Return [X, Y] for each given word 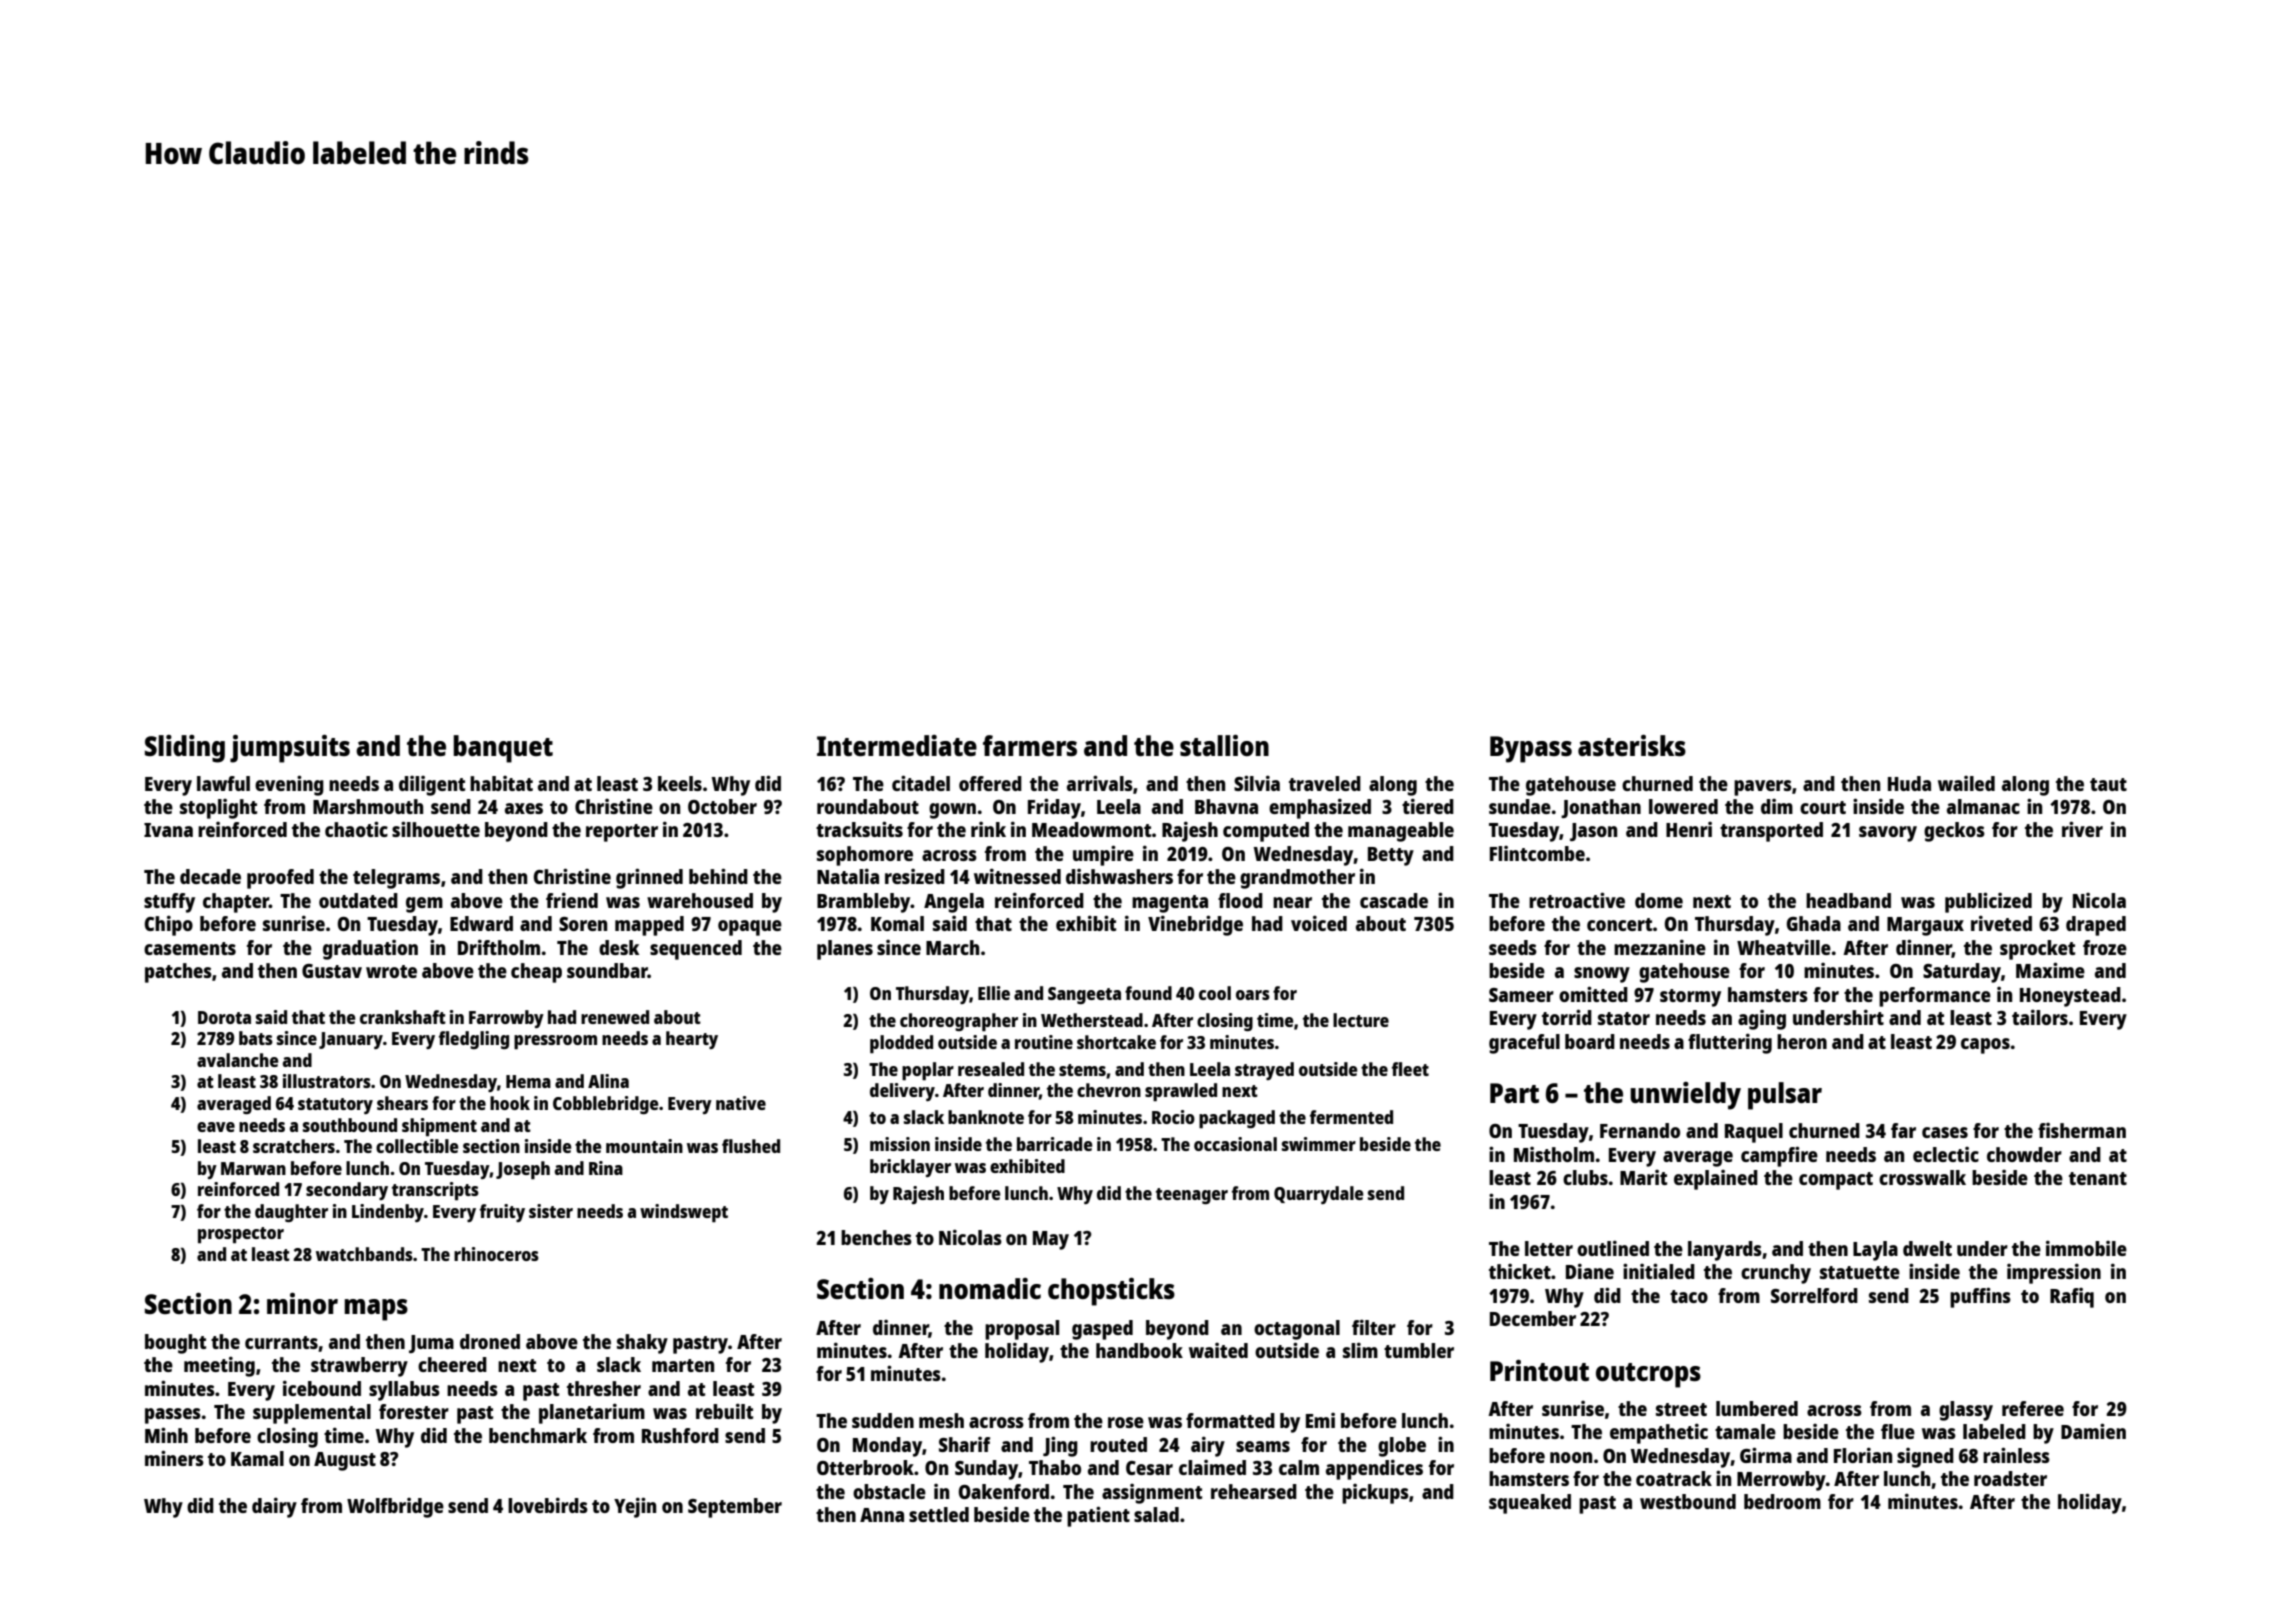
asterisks [1632, 745]
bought [175, 1344]
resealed [991, 1069]
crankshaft [403, 1017]
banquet [503, 749]
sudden [883, 1420]
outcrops [1648, 1375]
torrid [1567, 1017]
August [345, 1461]
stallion [1224, 745]
